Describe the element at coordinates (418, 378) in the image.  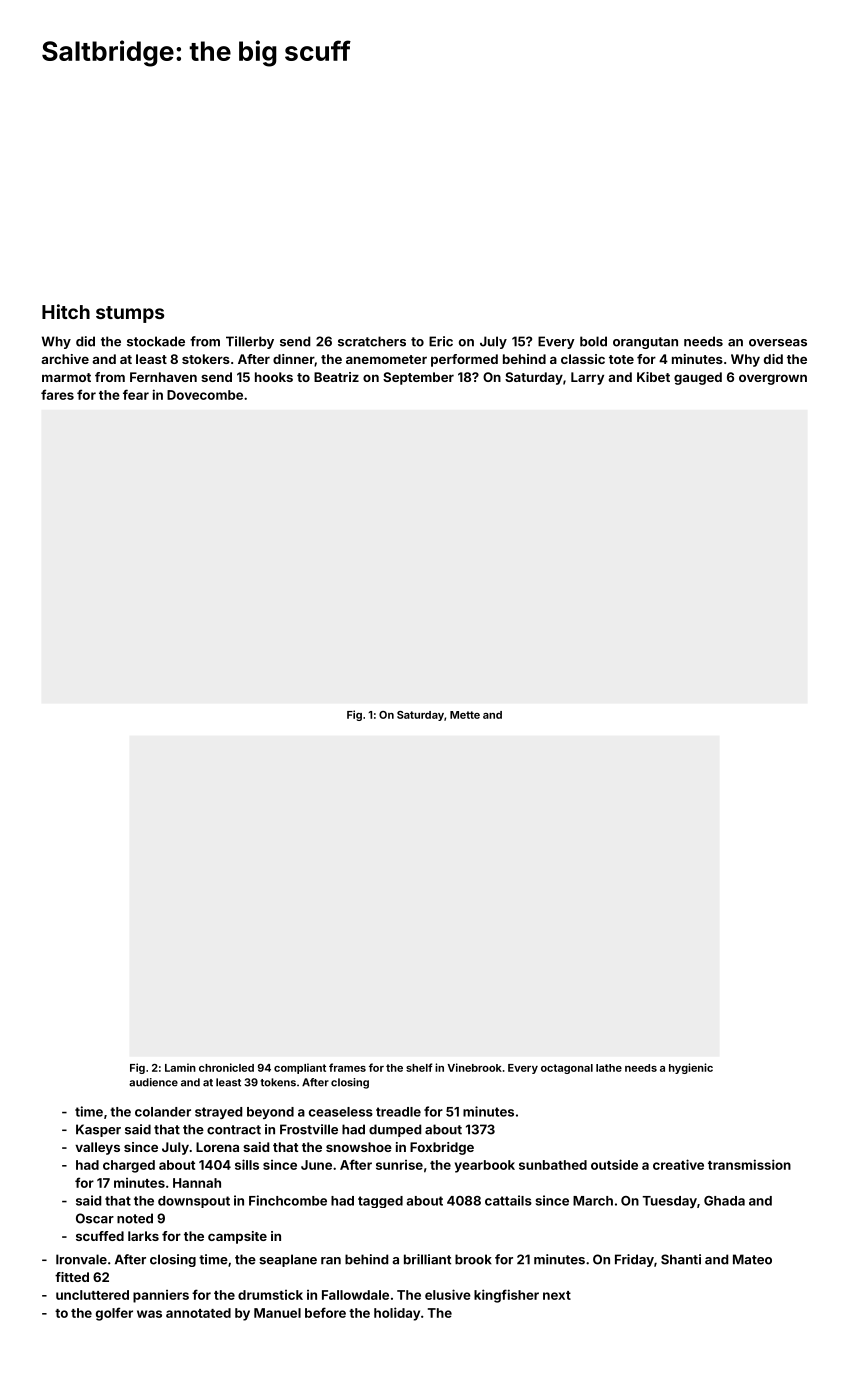
I see `September` at that location.
